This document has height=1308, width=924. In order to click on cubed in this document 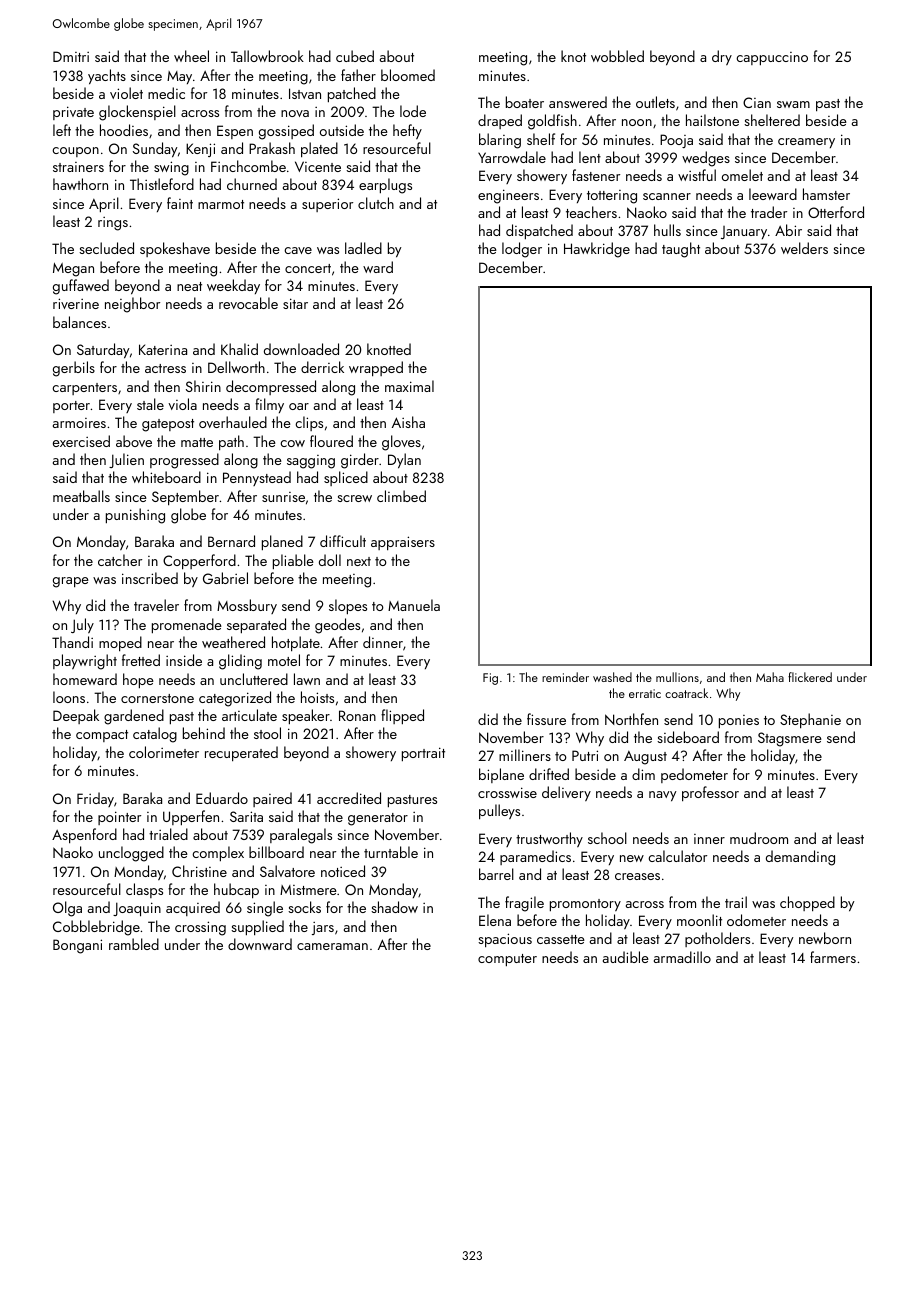, I will do `click(355, 56)`.
